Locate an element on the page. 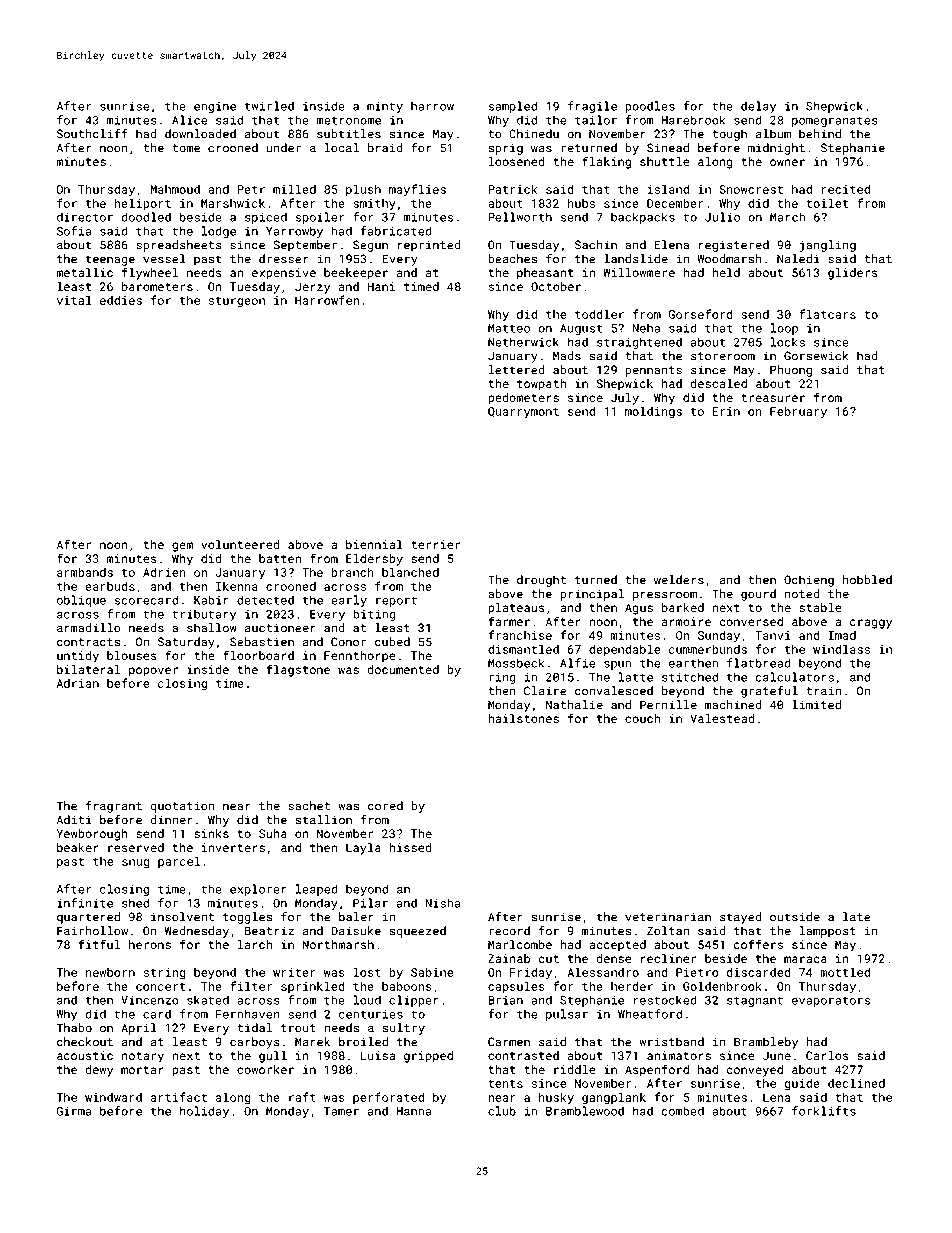 The height and width of the document is (1233, 952). hailstones is located at coordinates (523, 718).
